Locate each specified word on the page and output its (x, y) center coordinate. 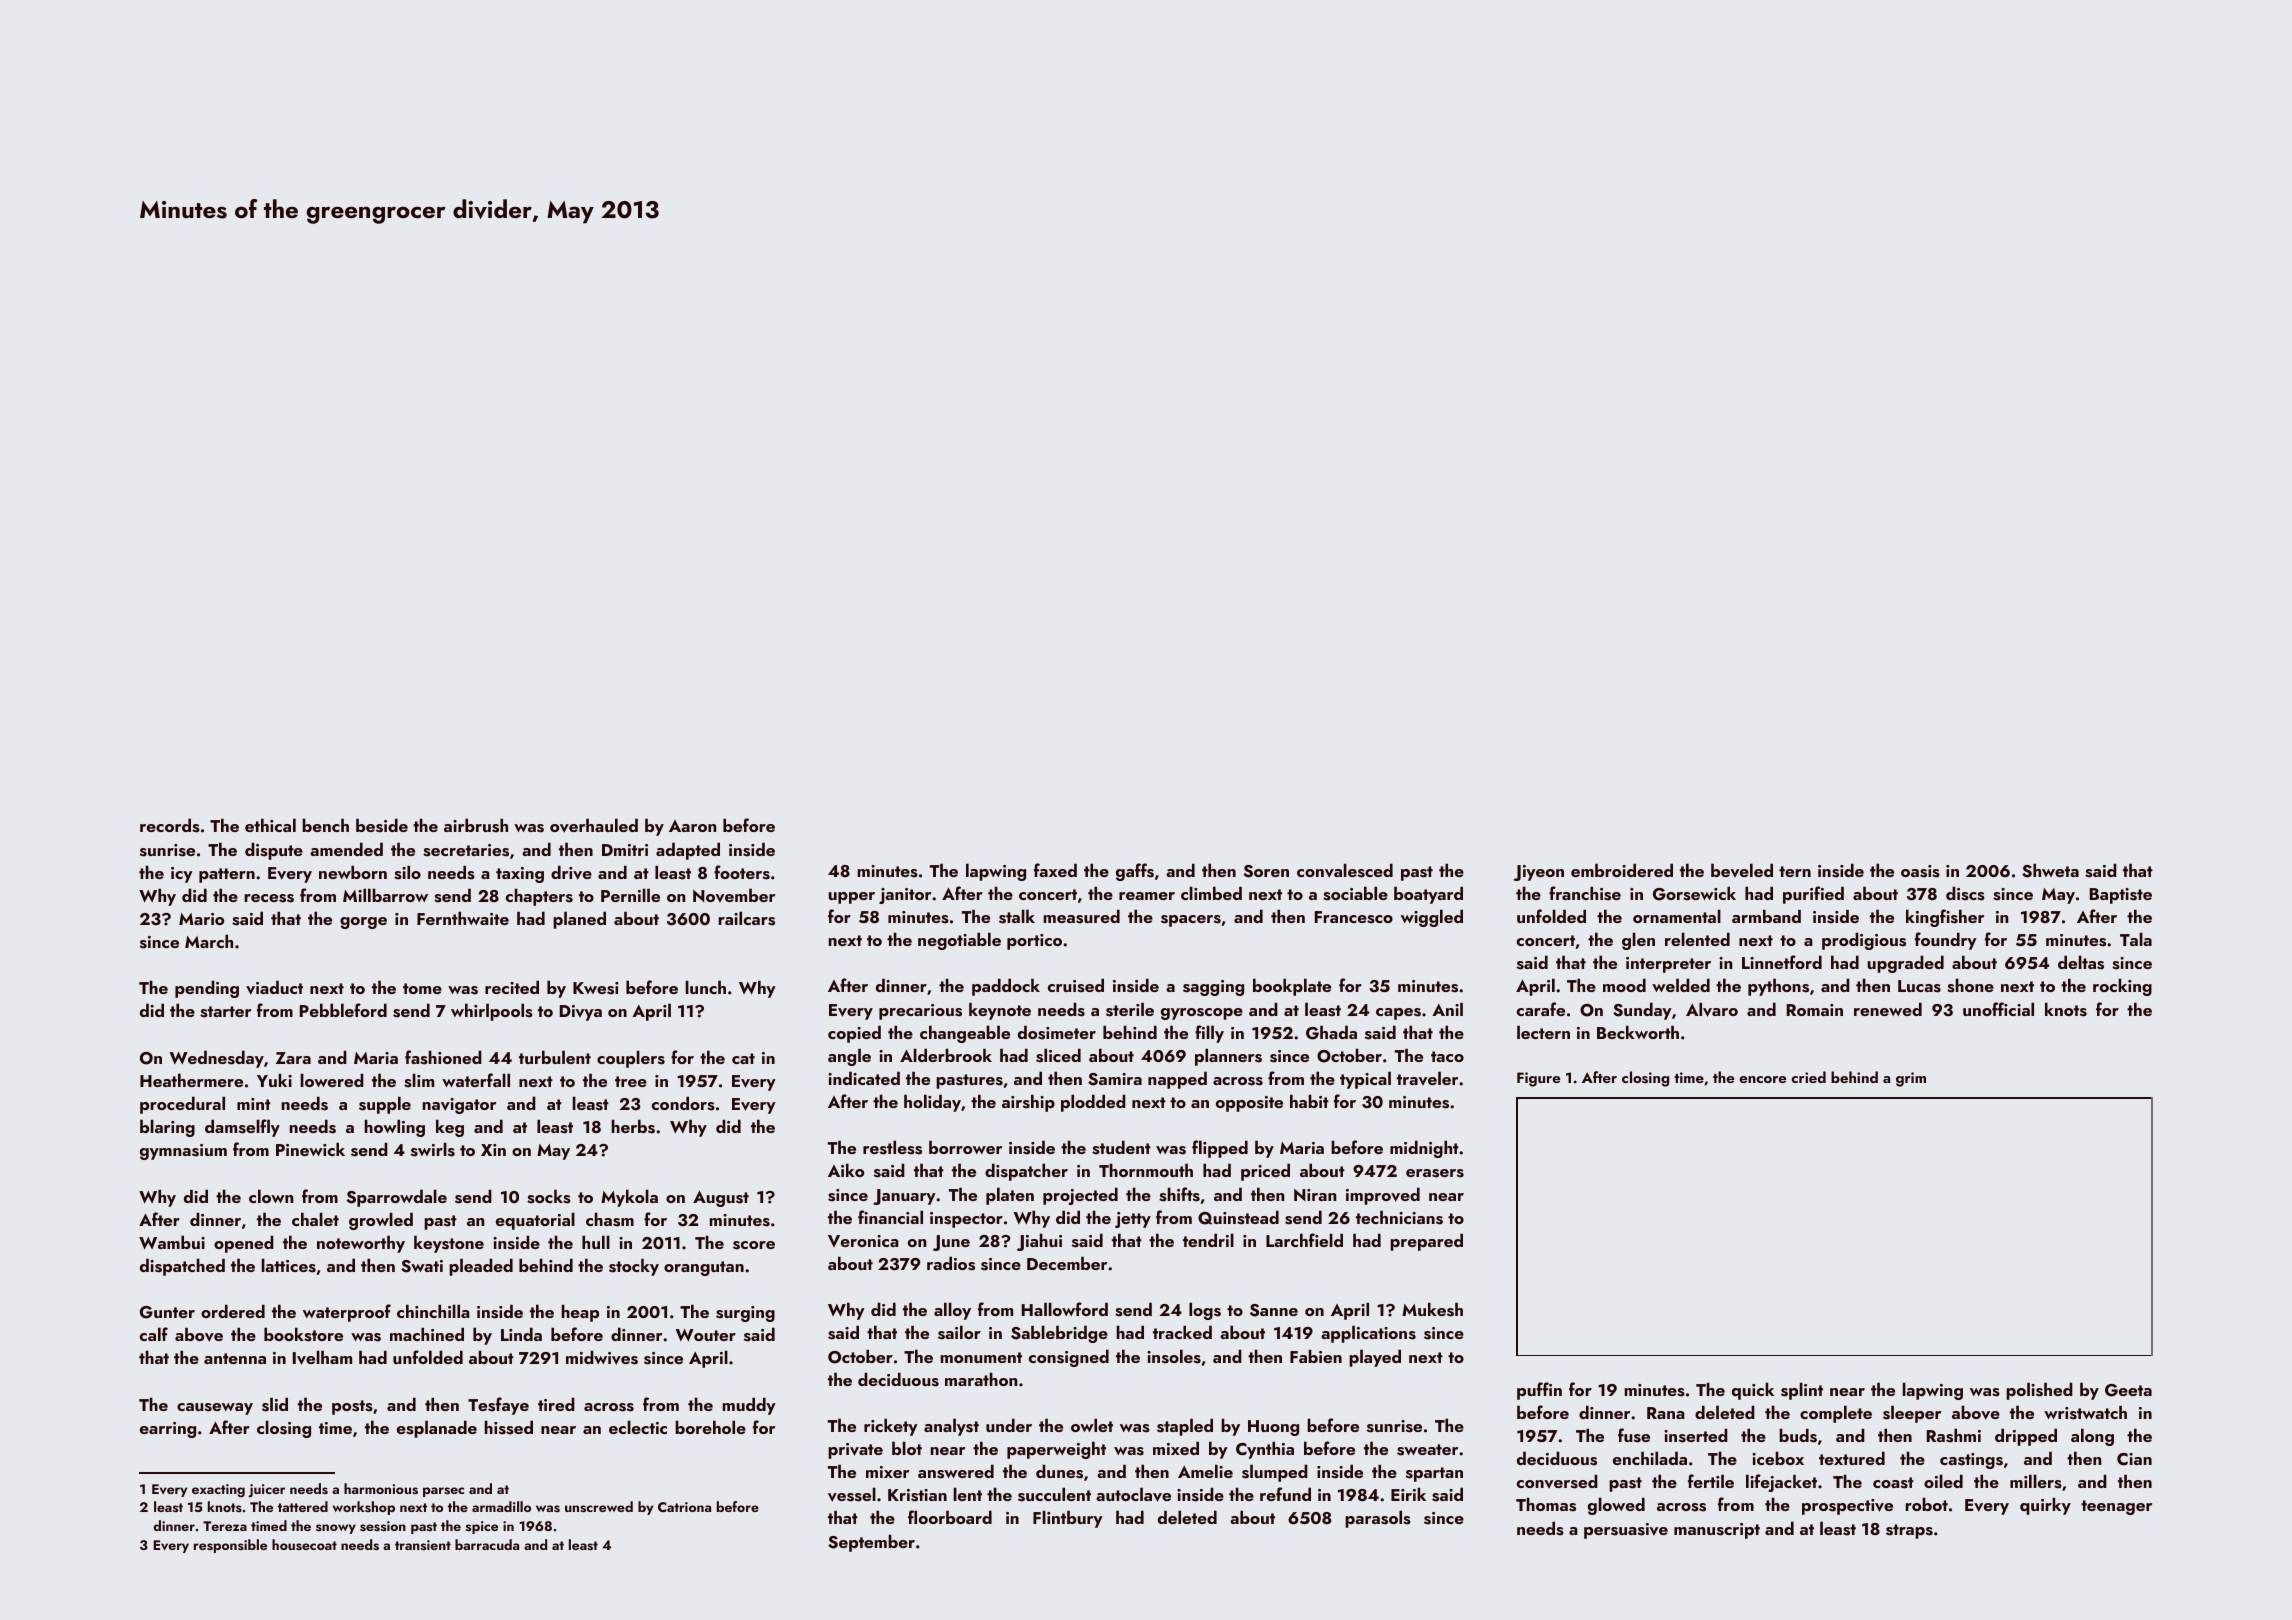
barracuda (487, 1544)
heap (580, 1313)
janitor (905, 896)
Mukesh (1432, 1309)
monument (981, 1357)
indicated (864, 1078)
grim (1911, 1079)
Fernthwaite (463, 918)
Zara (293, 1058)
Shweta (2050, 870)
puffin (1539, 1391)
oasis (1920, 871)
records (170, 825)
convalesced (1345, 870)
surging (745, 1314)
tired (556, 1404)
